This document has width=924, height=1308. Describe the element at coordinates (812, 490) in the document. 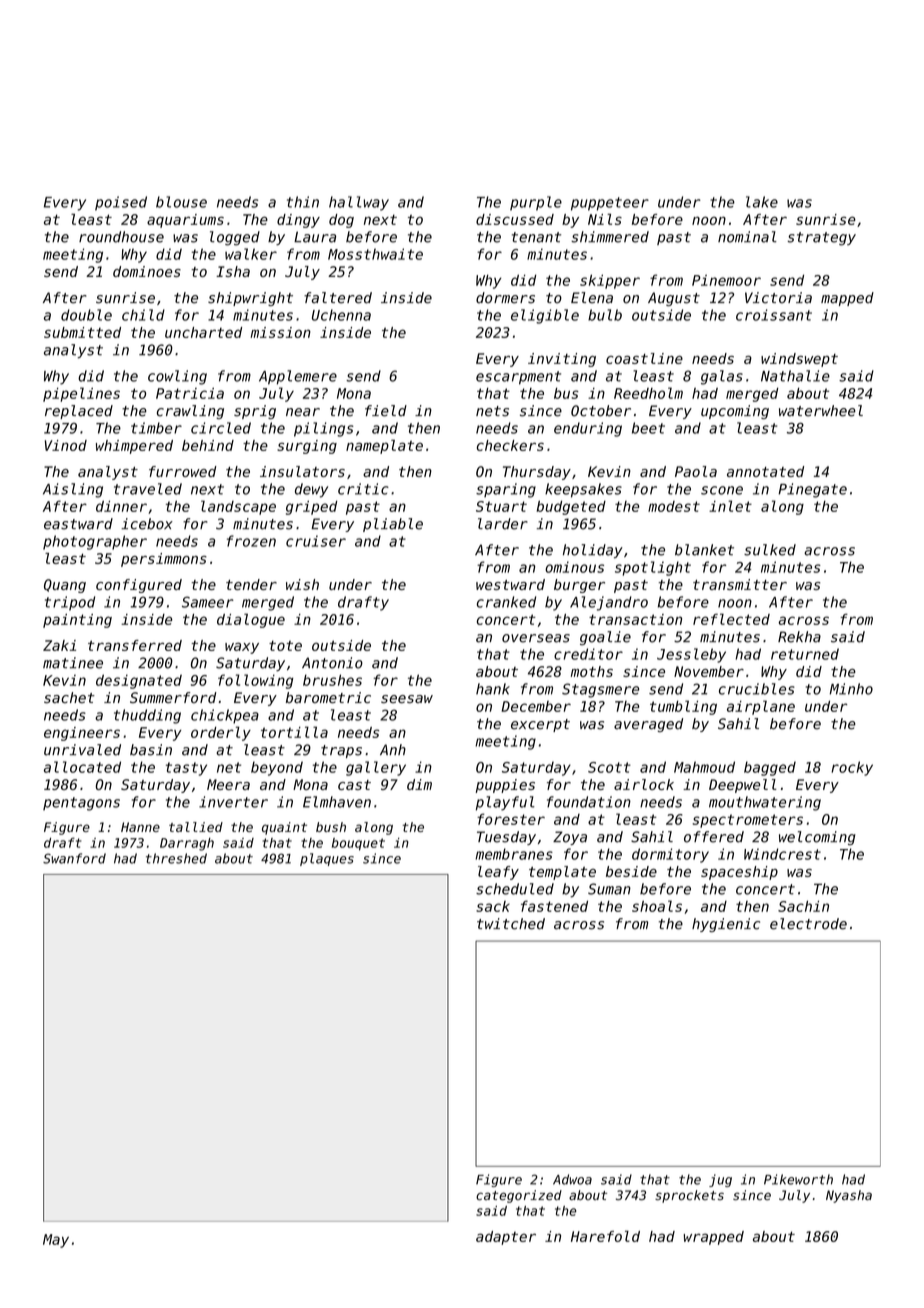

I see `Pinegate` at that location.
